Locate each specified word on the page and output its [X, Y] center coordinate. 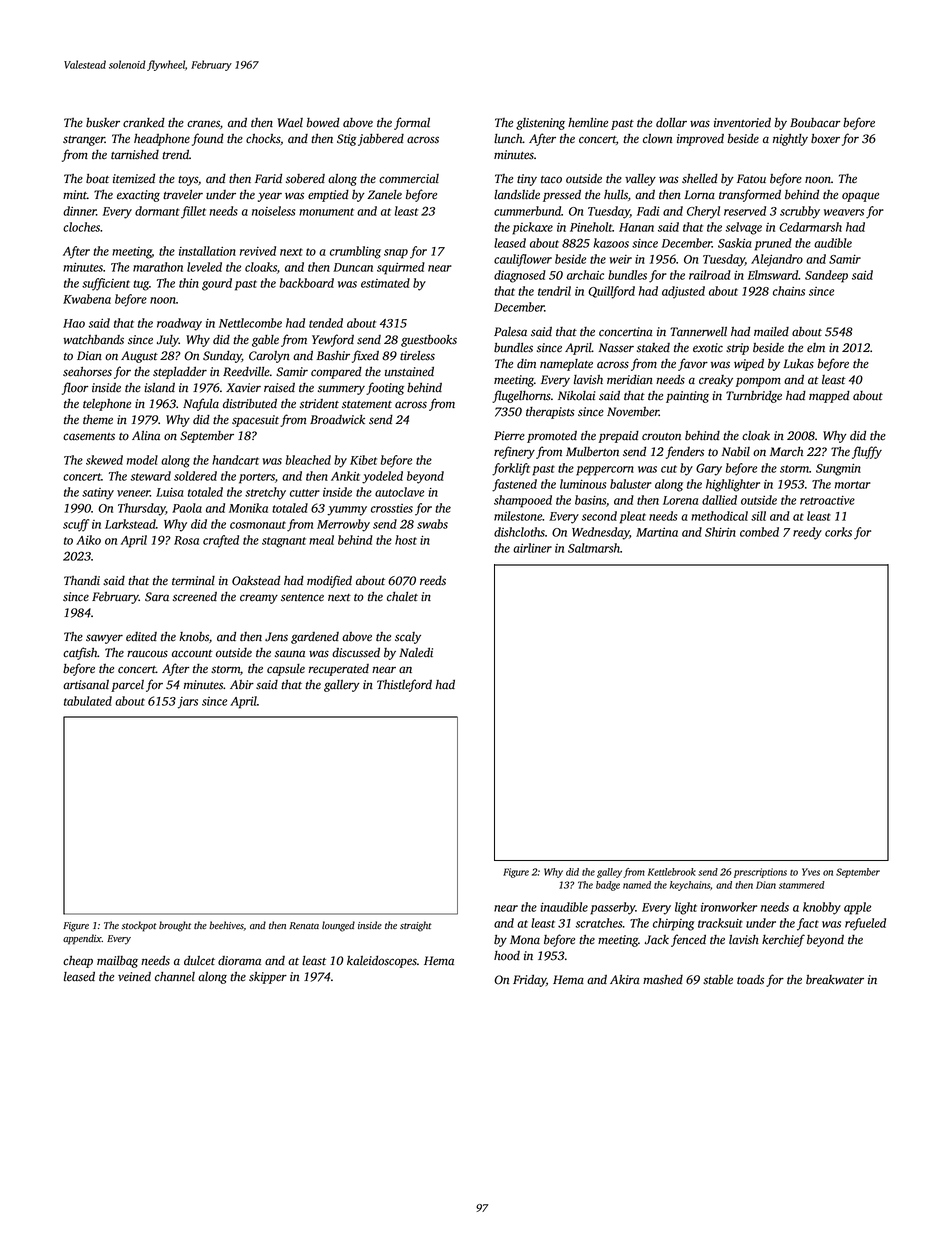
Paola [187, 508]
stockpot [139, 926]
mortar [853, 485]
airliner [532, 548]
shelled [700, 179]
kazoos [611, 243]
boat [97, 179]
